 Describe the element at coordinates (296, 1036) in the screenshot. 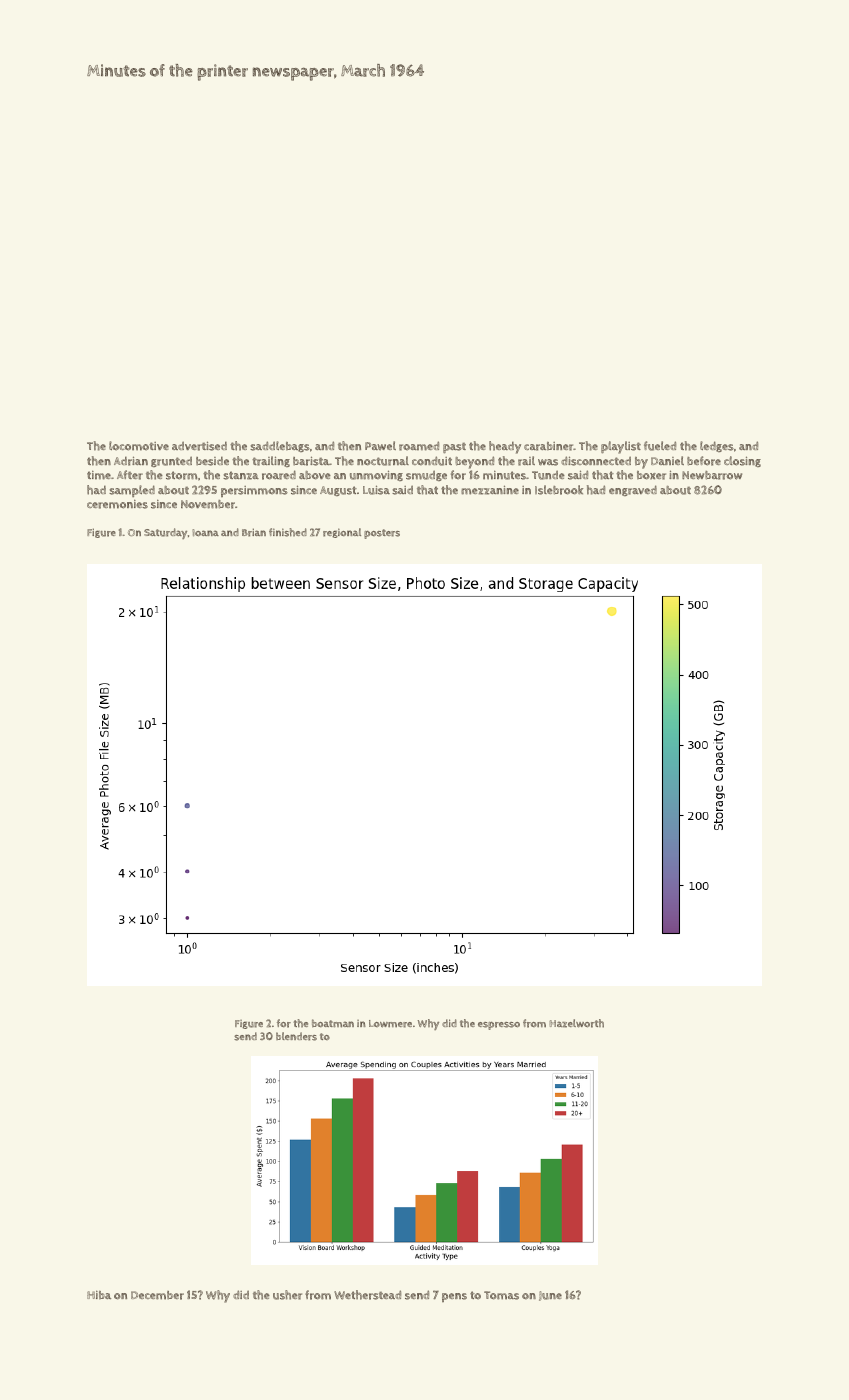

I see `blenders` at that location.
